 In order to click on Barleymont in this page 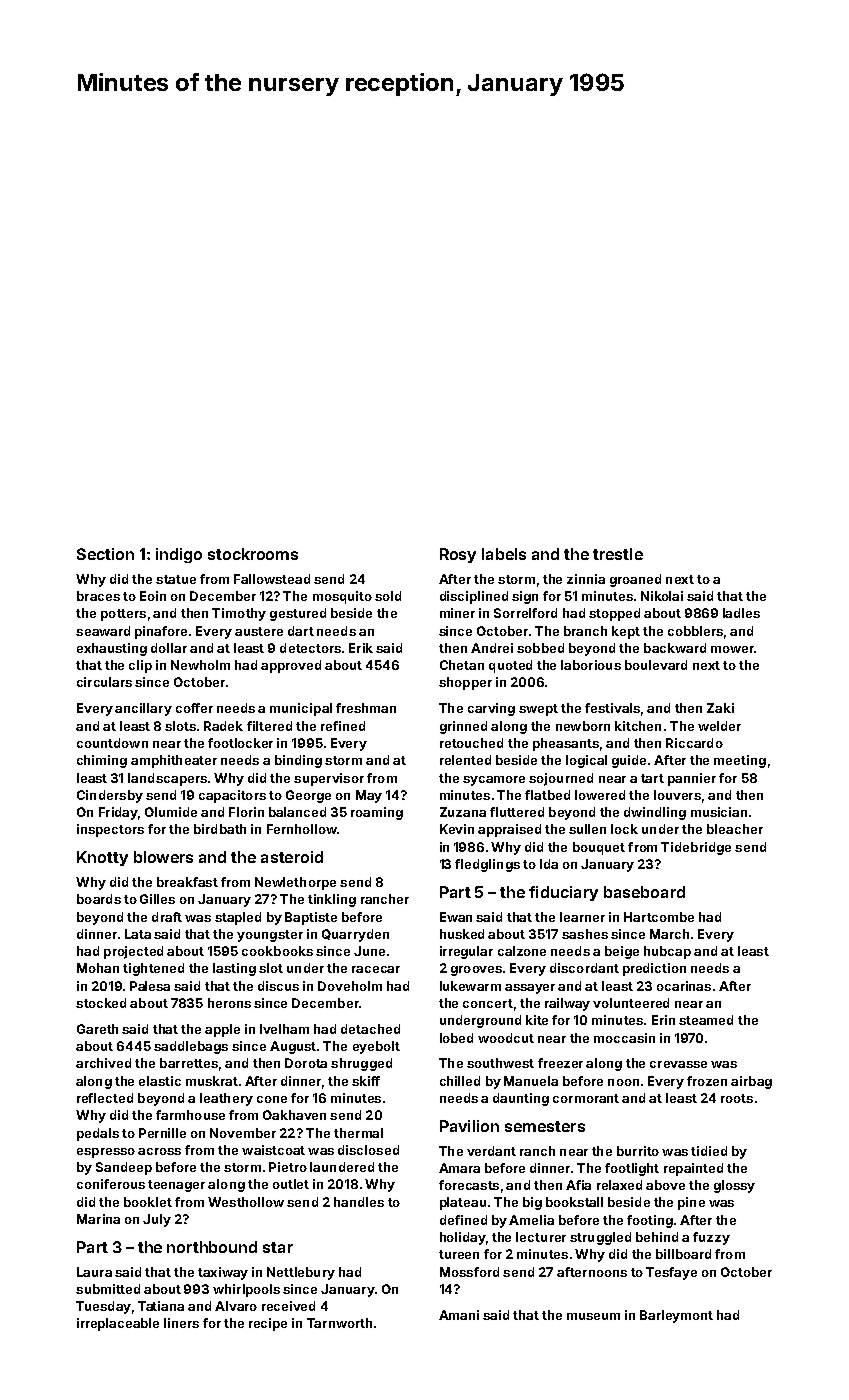, I will do `click(676, 1316)`.
